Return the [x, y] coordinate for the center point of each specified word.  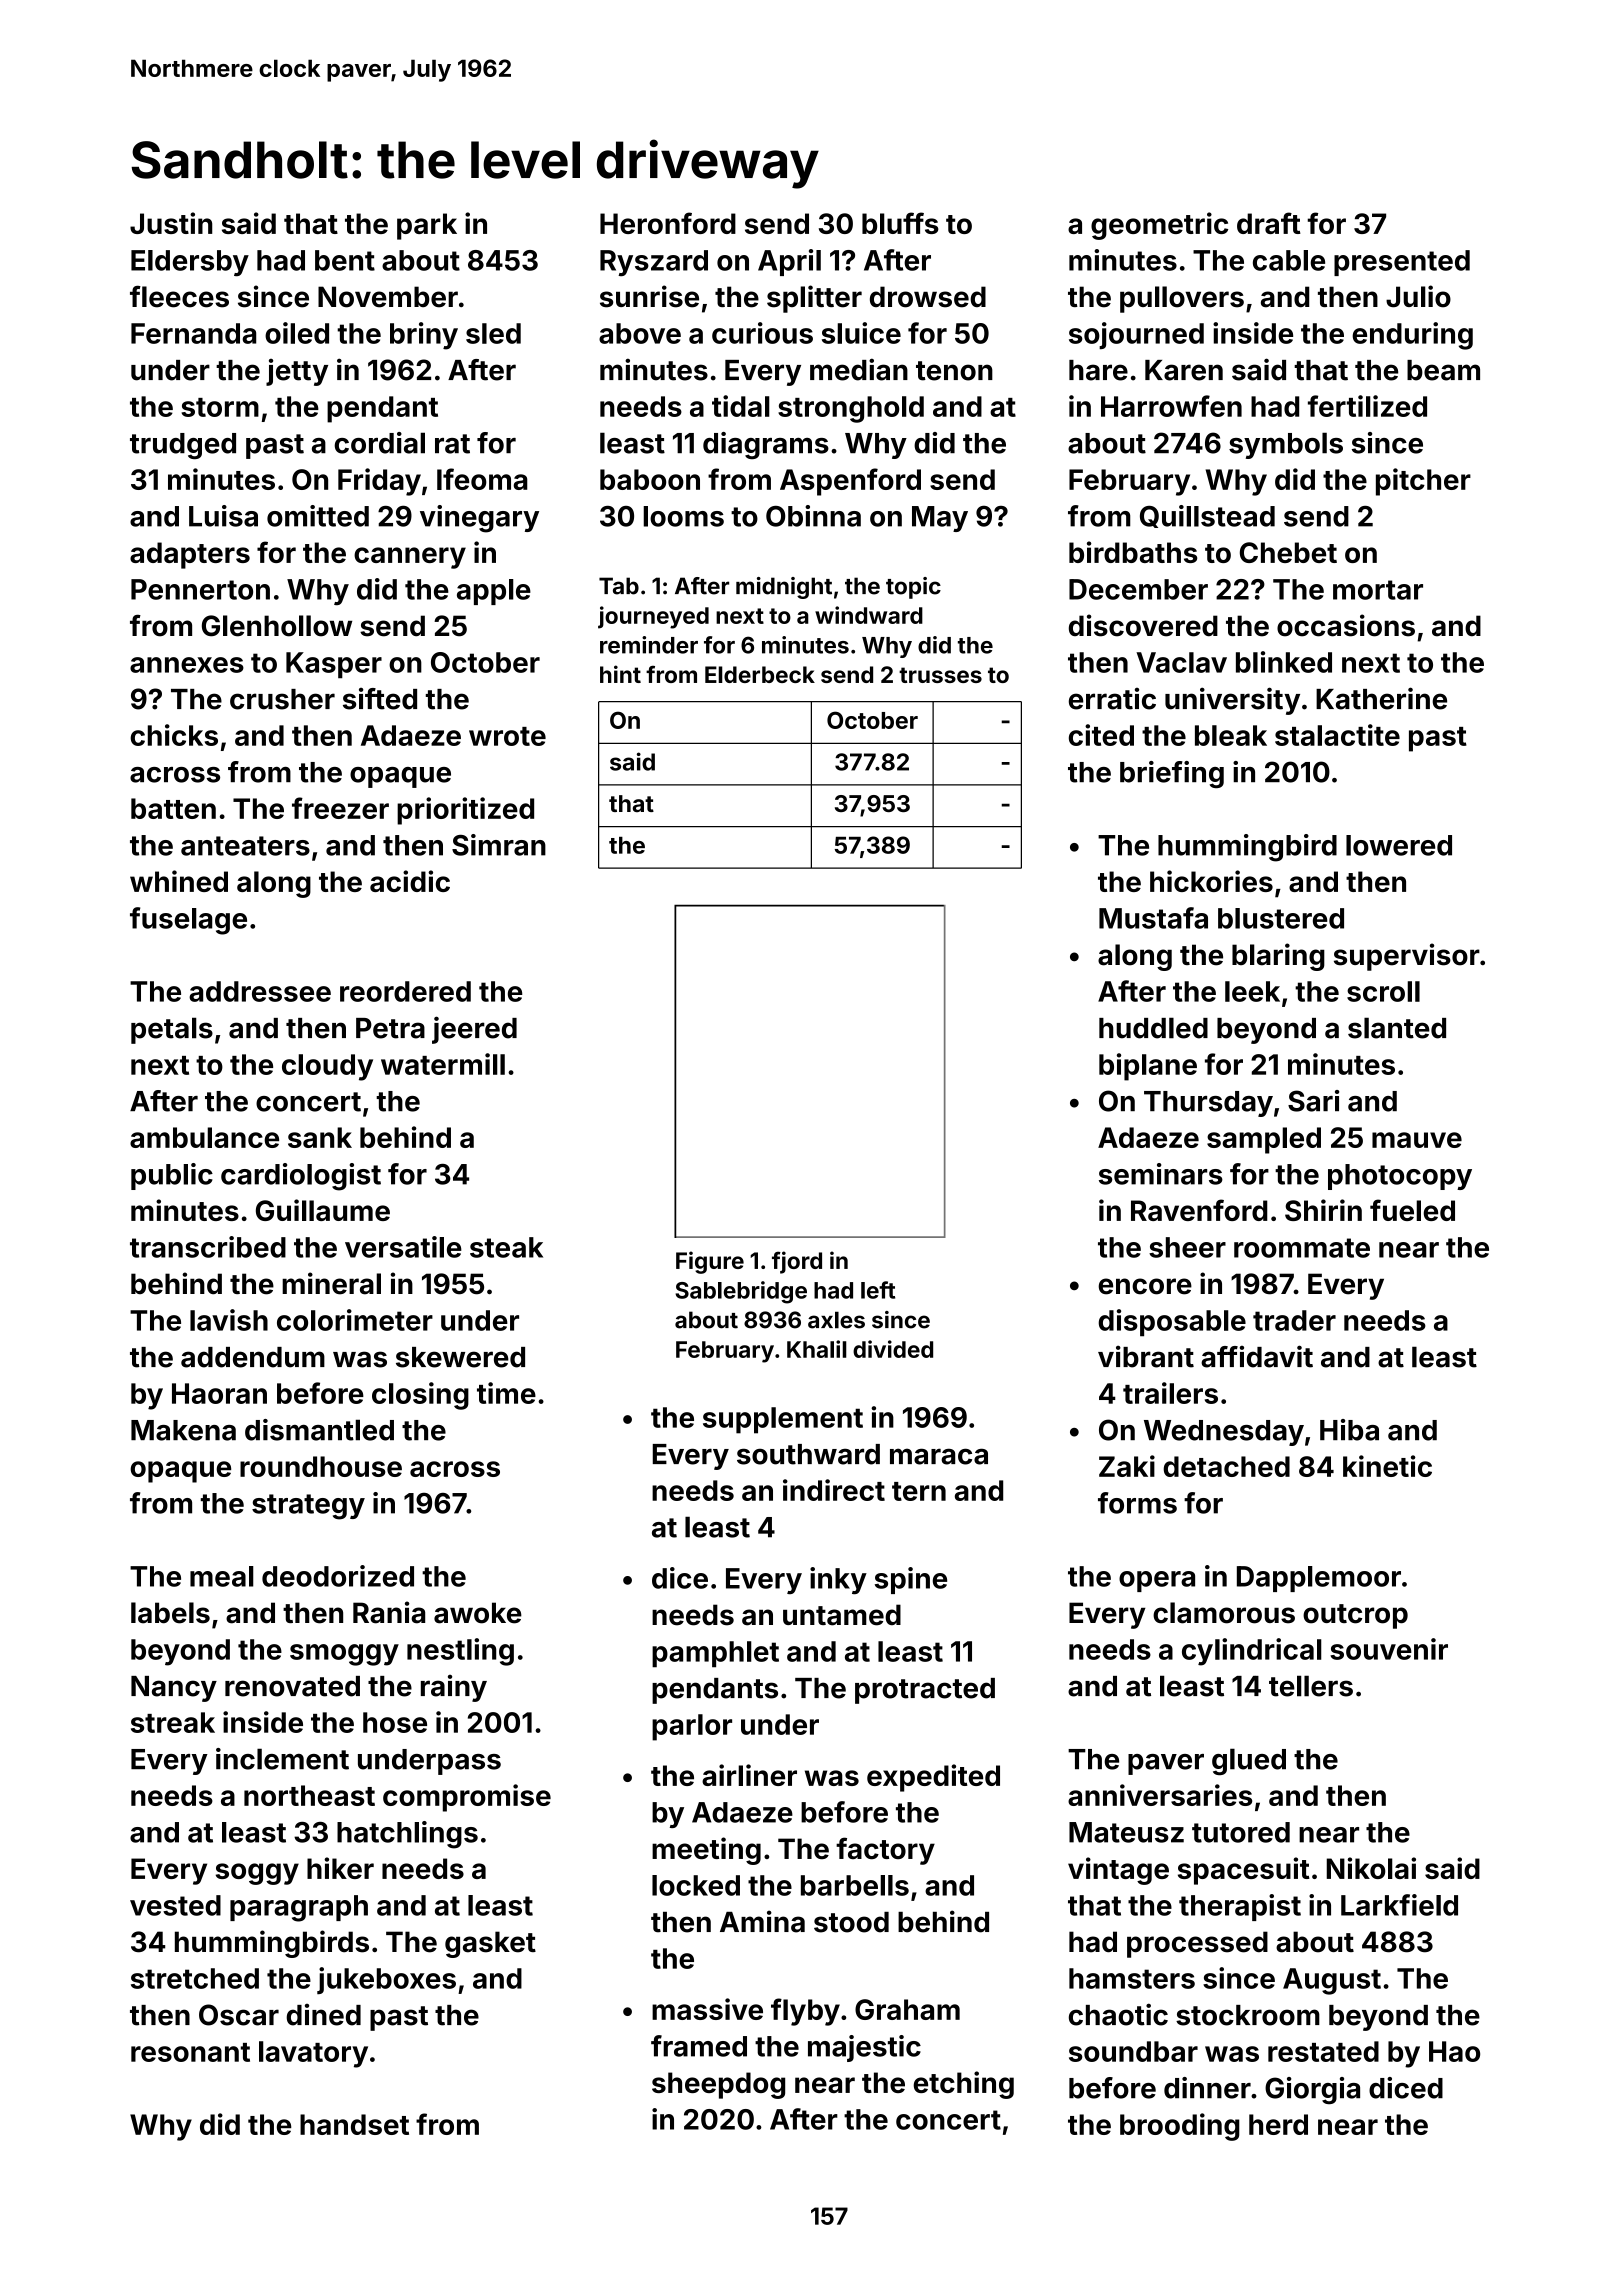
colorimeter [355, 1320]
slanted [1397, 1028]
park [427, 226]
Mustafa [1153, 918]
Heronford [668, 223]
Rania [389, 1612]
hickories [1211, 881]
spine [911, 1580]
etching [963, 2085]
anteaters [245, 846]
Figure [710, 1262]
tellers [1311, 1686]
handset [354, 2124]
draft [1269, 223]
